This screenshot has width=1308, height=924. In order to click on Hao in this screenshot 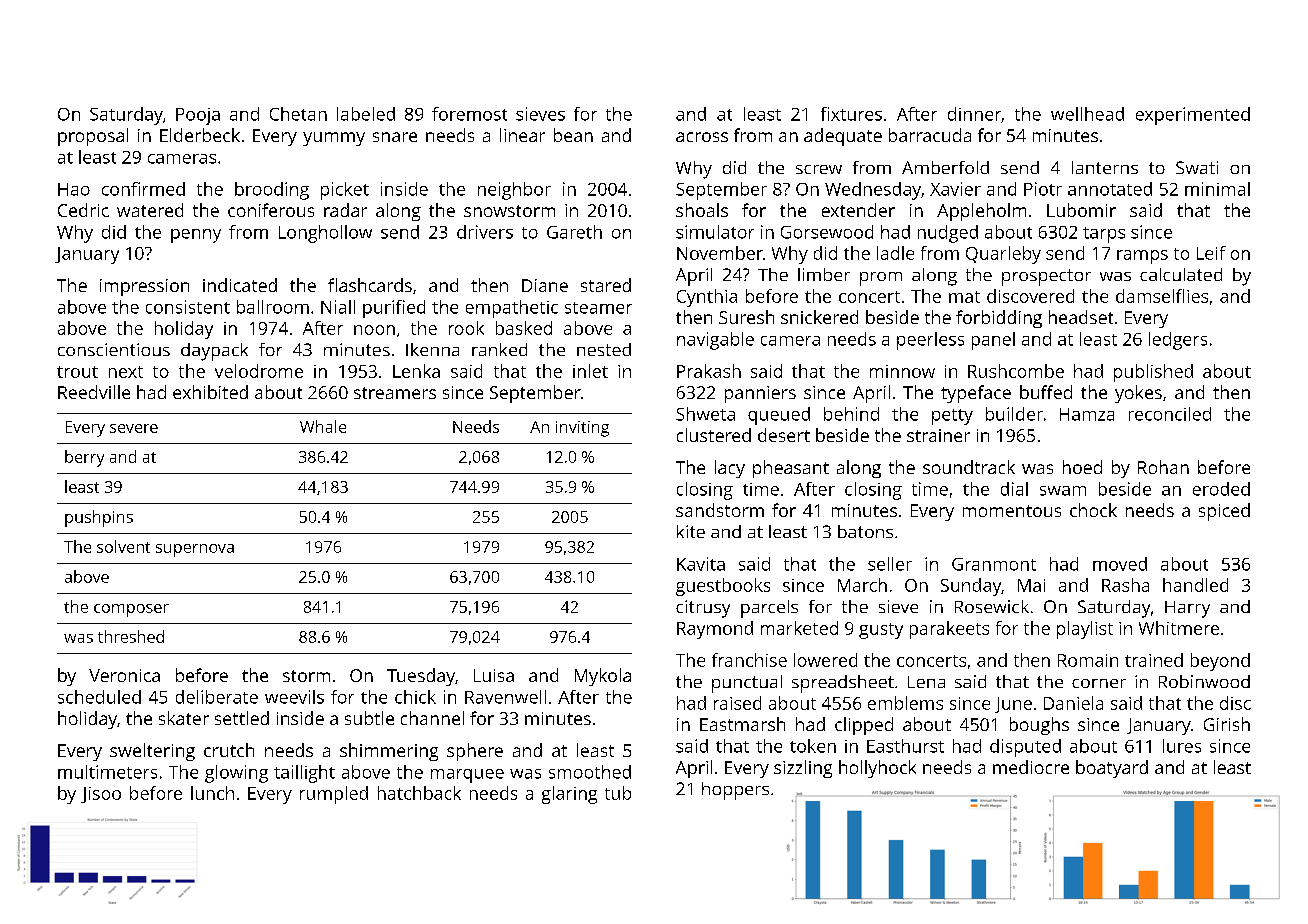, I will do `click(74, 189)`.
